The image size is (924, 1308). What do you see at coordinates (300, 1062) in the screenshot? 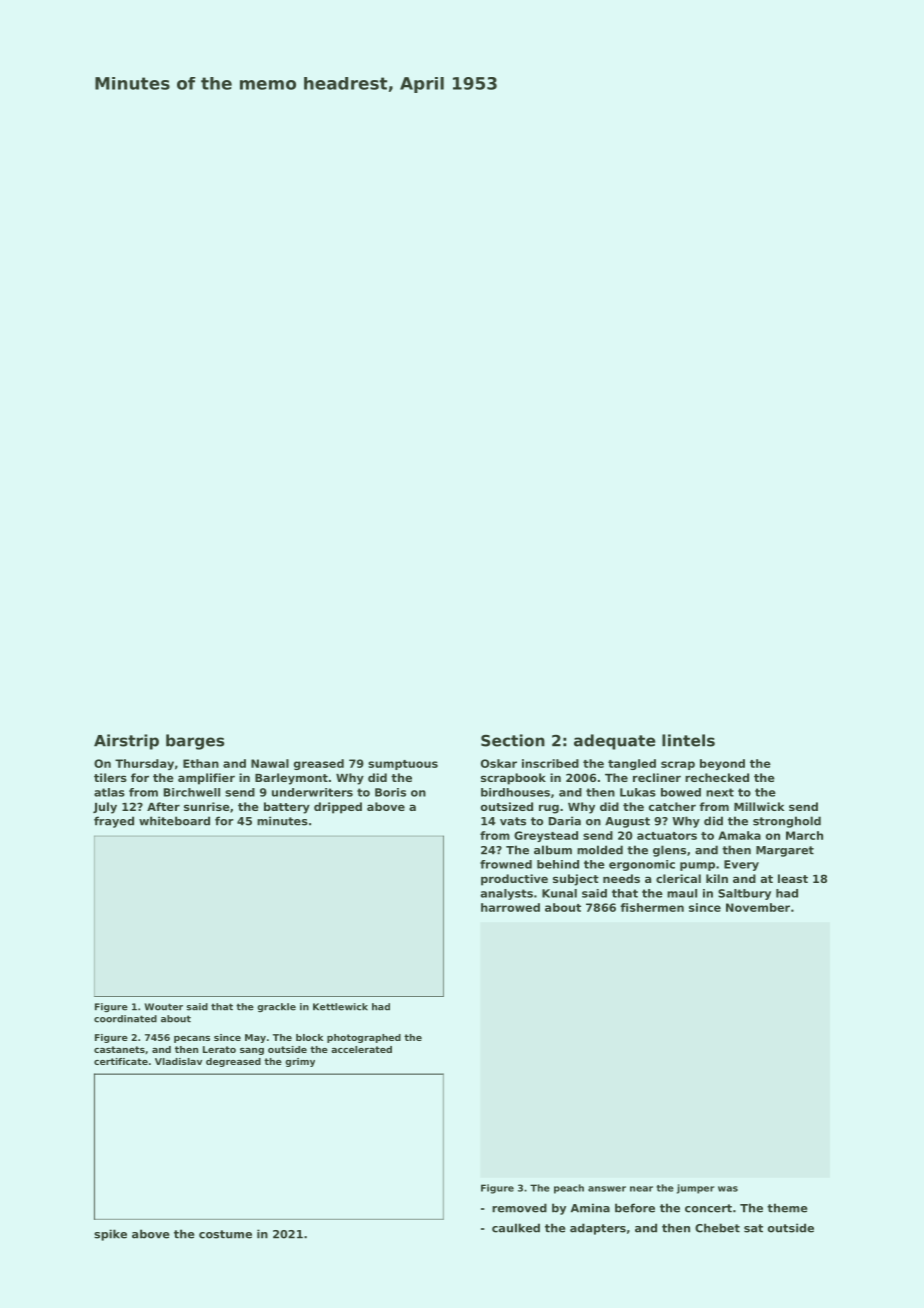
I see `grimy` at bounding box center [300, 1062].
